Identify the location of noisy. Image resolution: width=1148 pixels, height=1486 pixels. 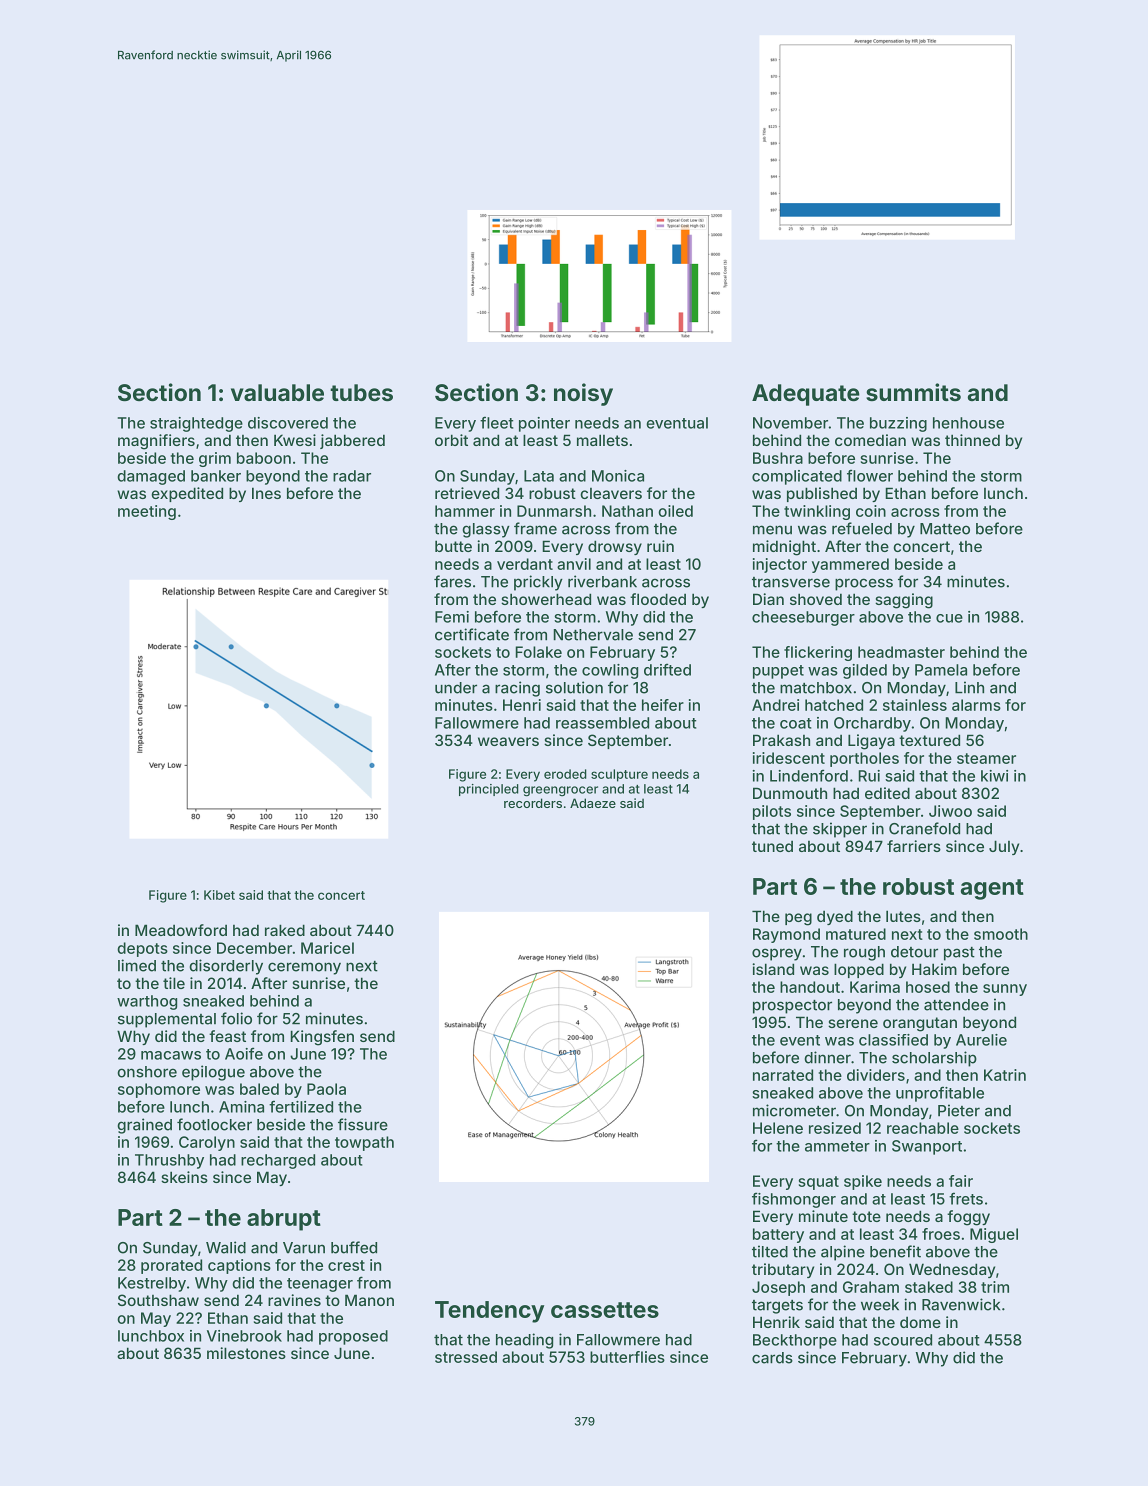
(583, 394).
